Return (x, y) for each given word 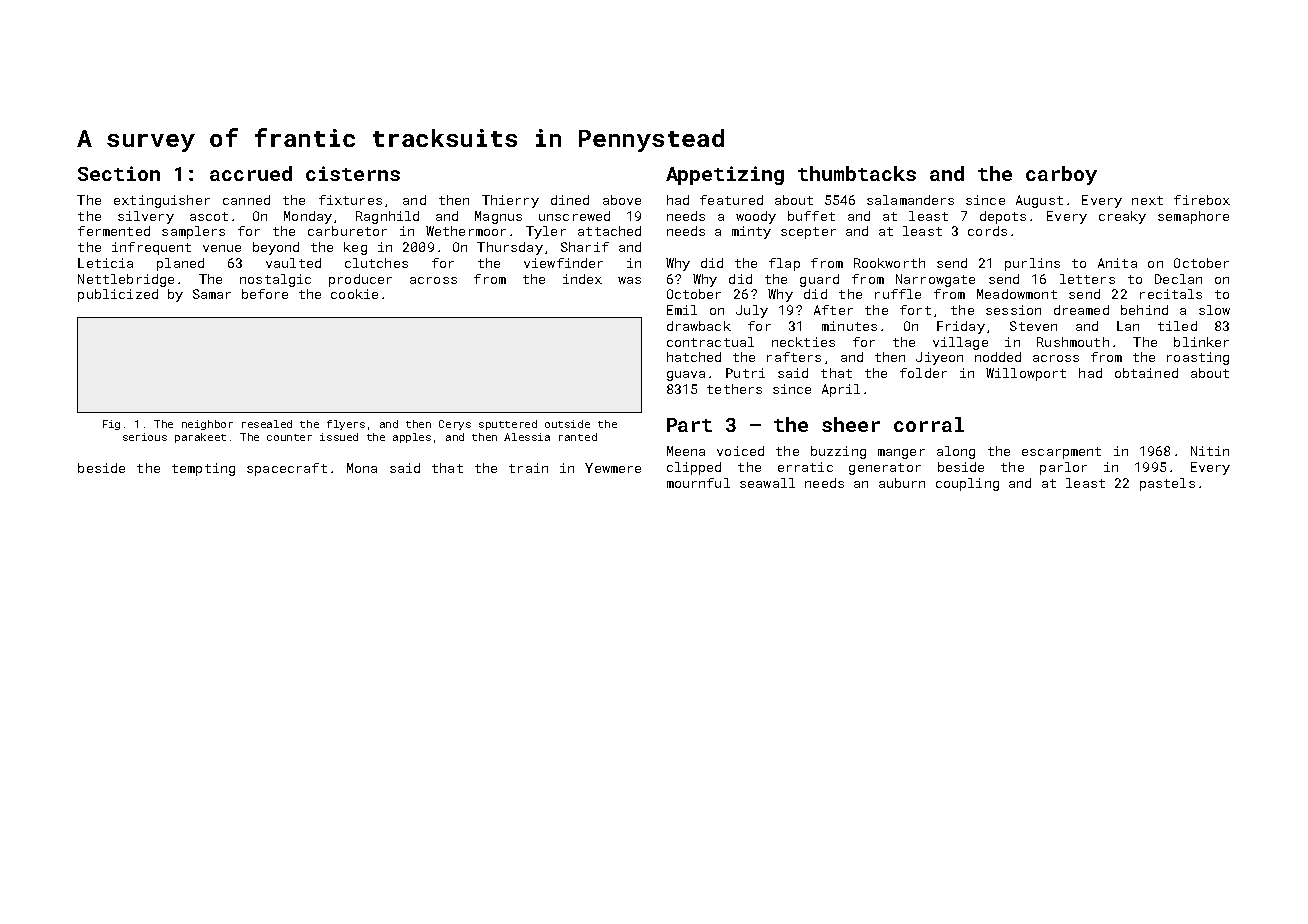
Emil (682, 310)
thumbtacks (857, 173)
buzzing (838, 452)
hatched (694, 357)
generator (885, 469)
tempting (203, 469)
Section (119, 173)
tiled (1177, 326)
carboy (1061, 175)
